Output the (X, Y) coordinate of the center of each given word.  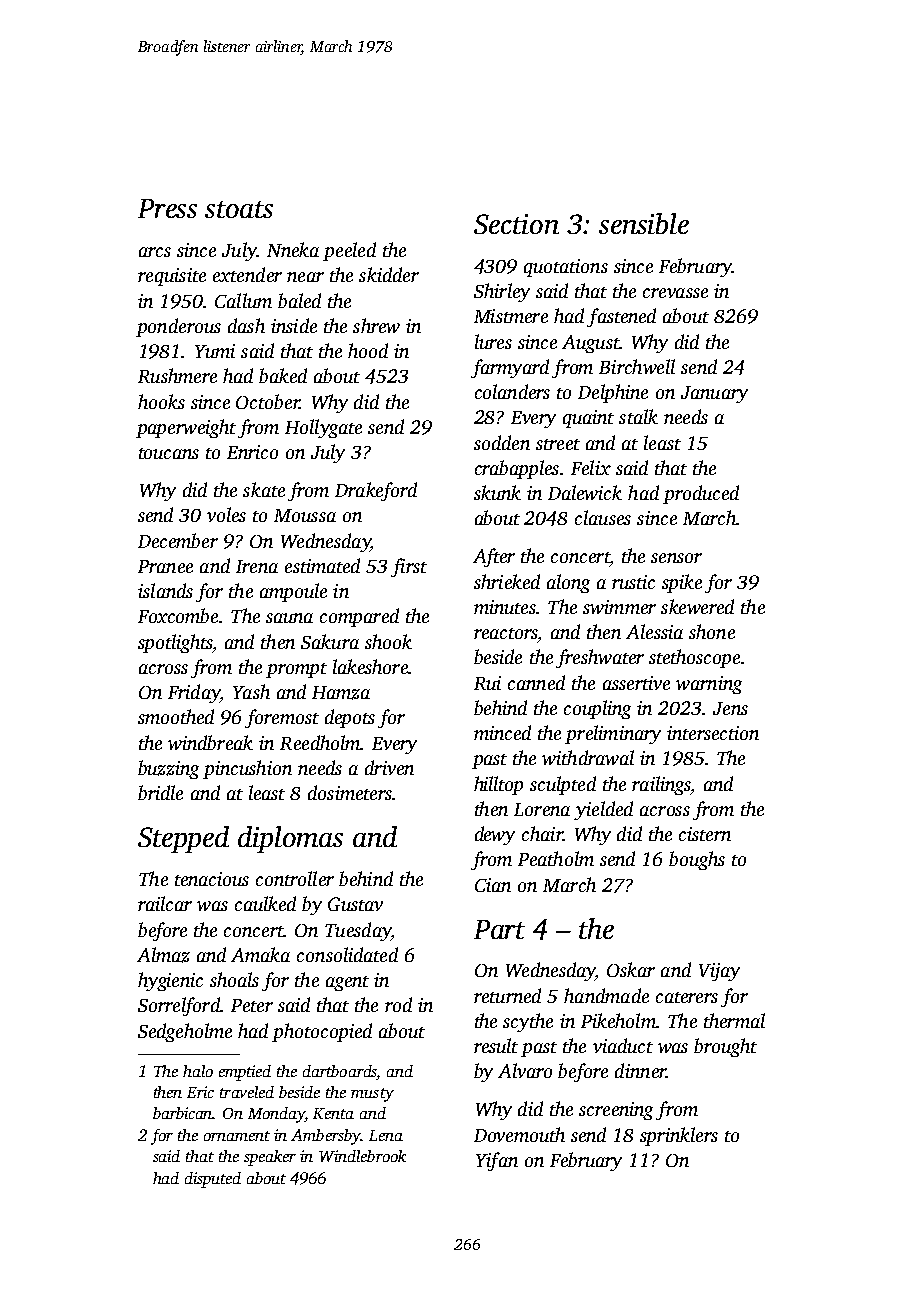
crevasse (675, 293)
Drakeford (376, 491)
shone (712, 631)
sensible (644, 223)
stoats (239, 209)
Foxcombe (178, 615)
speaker (270, 1158)
